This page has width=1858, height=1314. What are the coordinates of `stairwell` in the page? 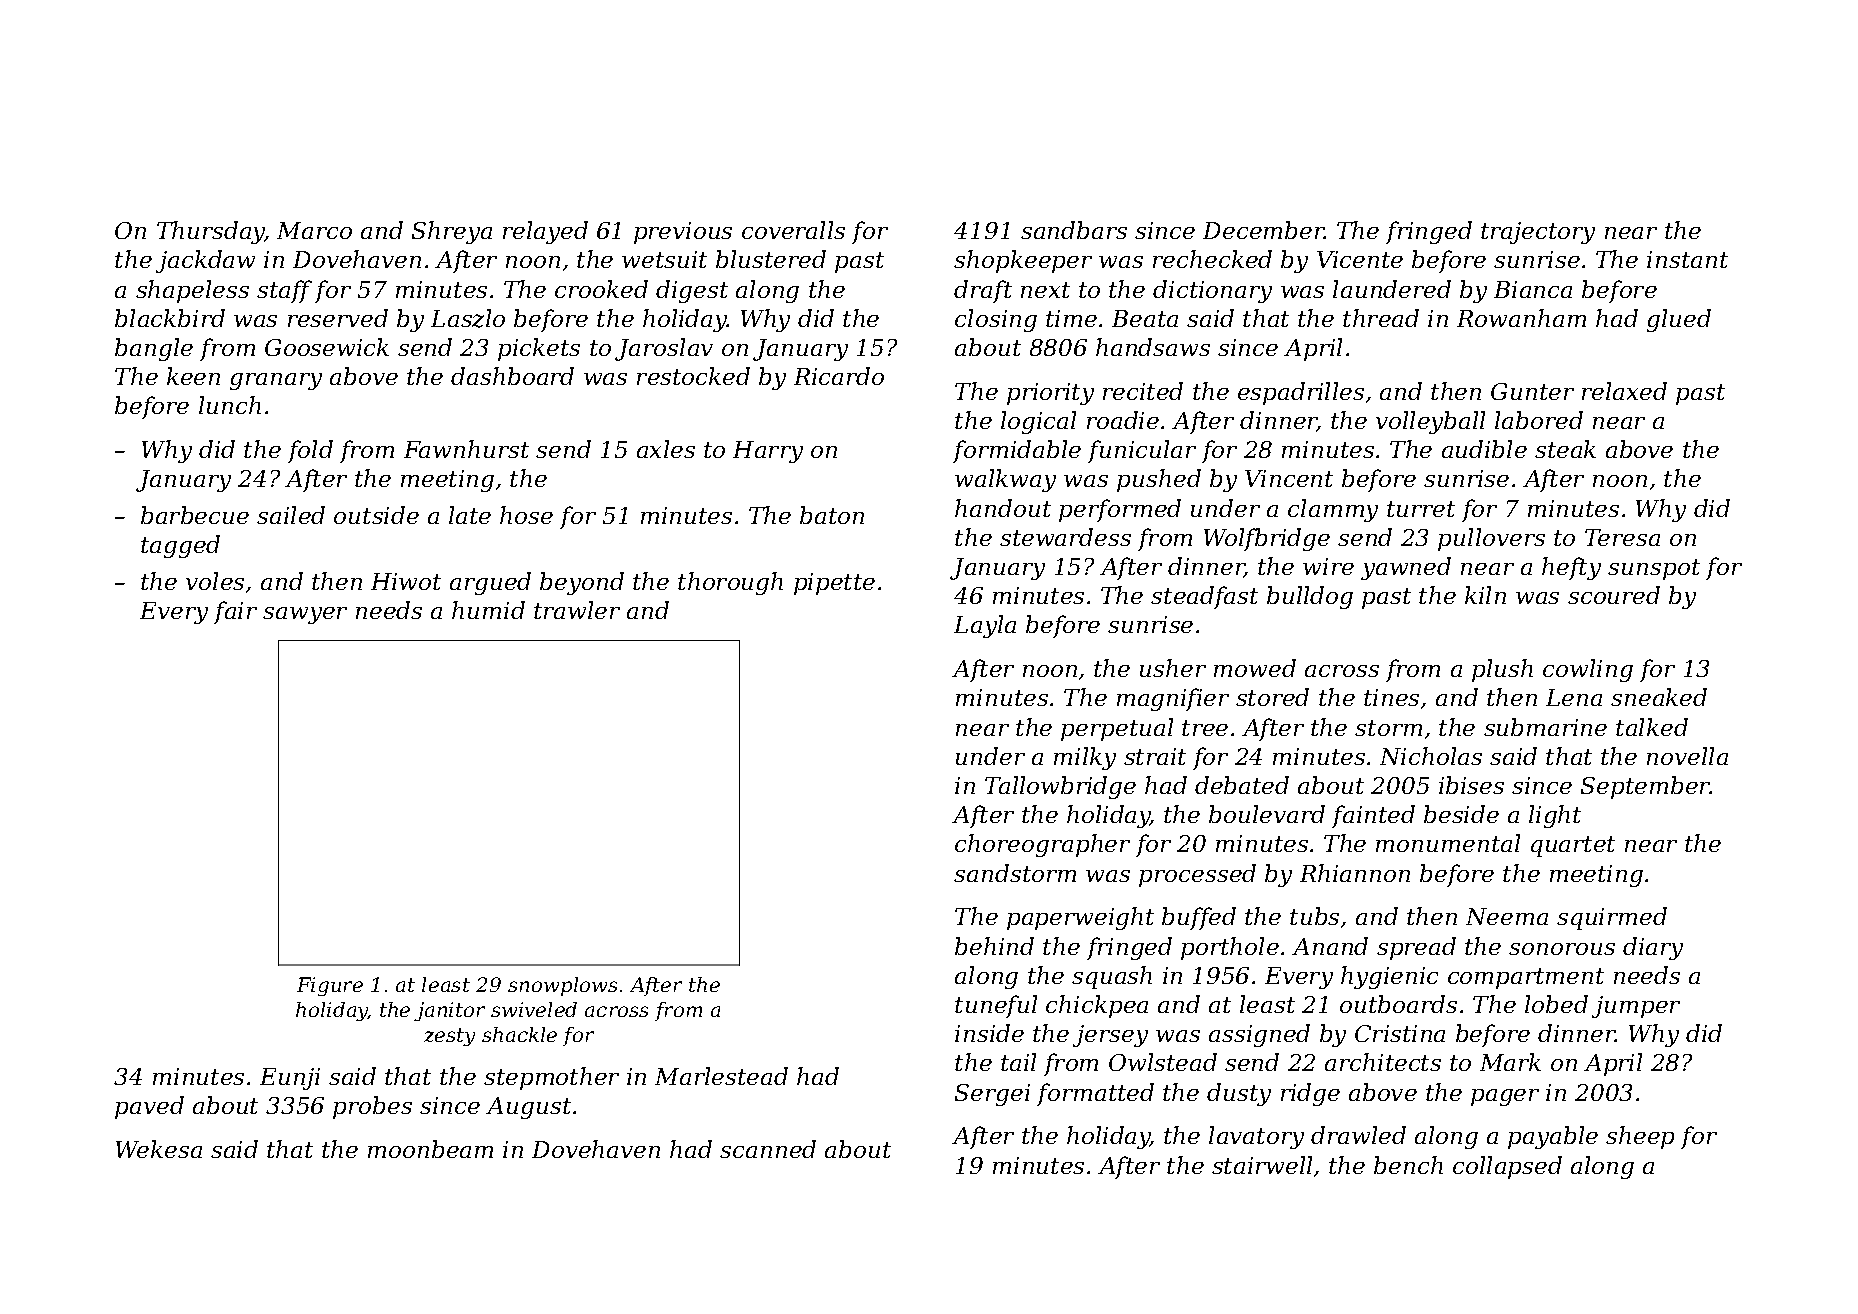 It's located at (1262, 1165).
